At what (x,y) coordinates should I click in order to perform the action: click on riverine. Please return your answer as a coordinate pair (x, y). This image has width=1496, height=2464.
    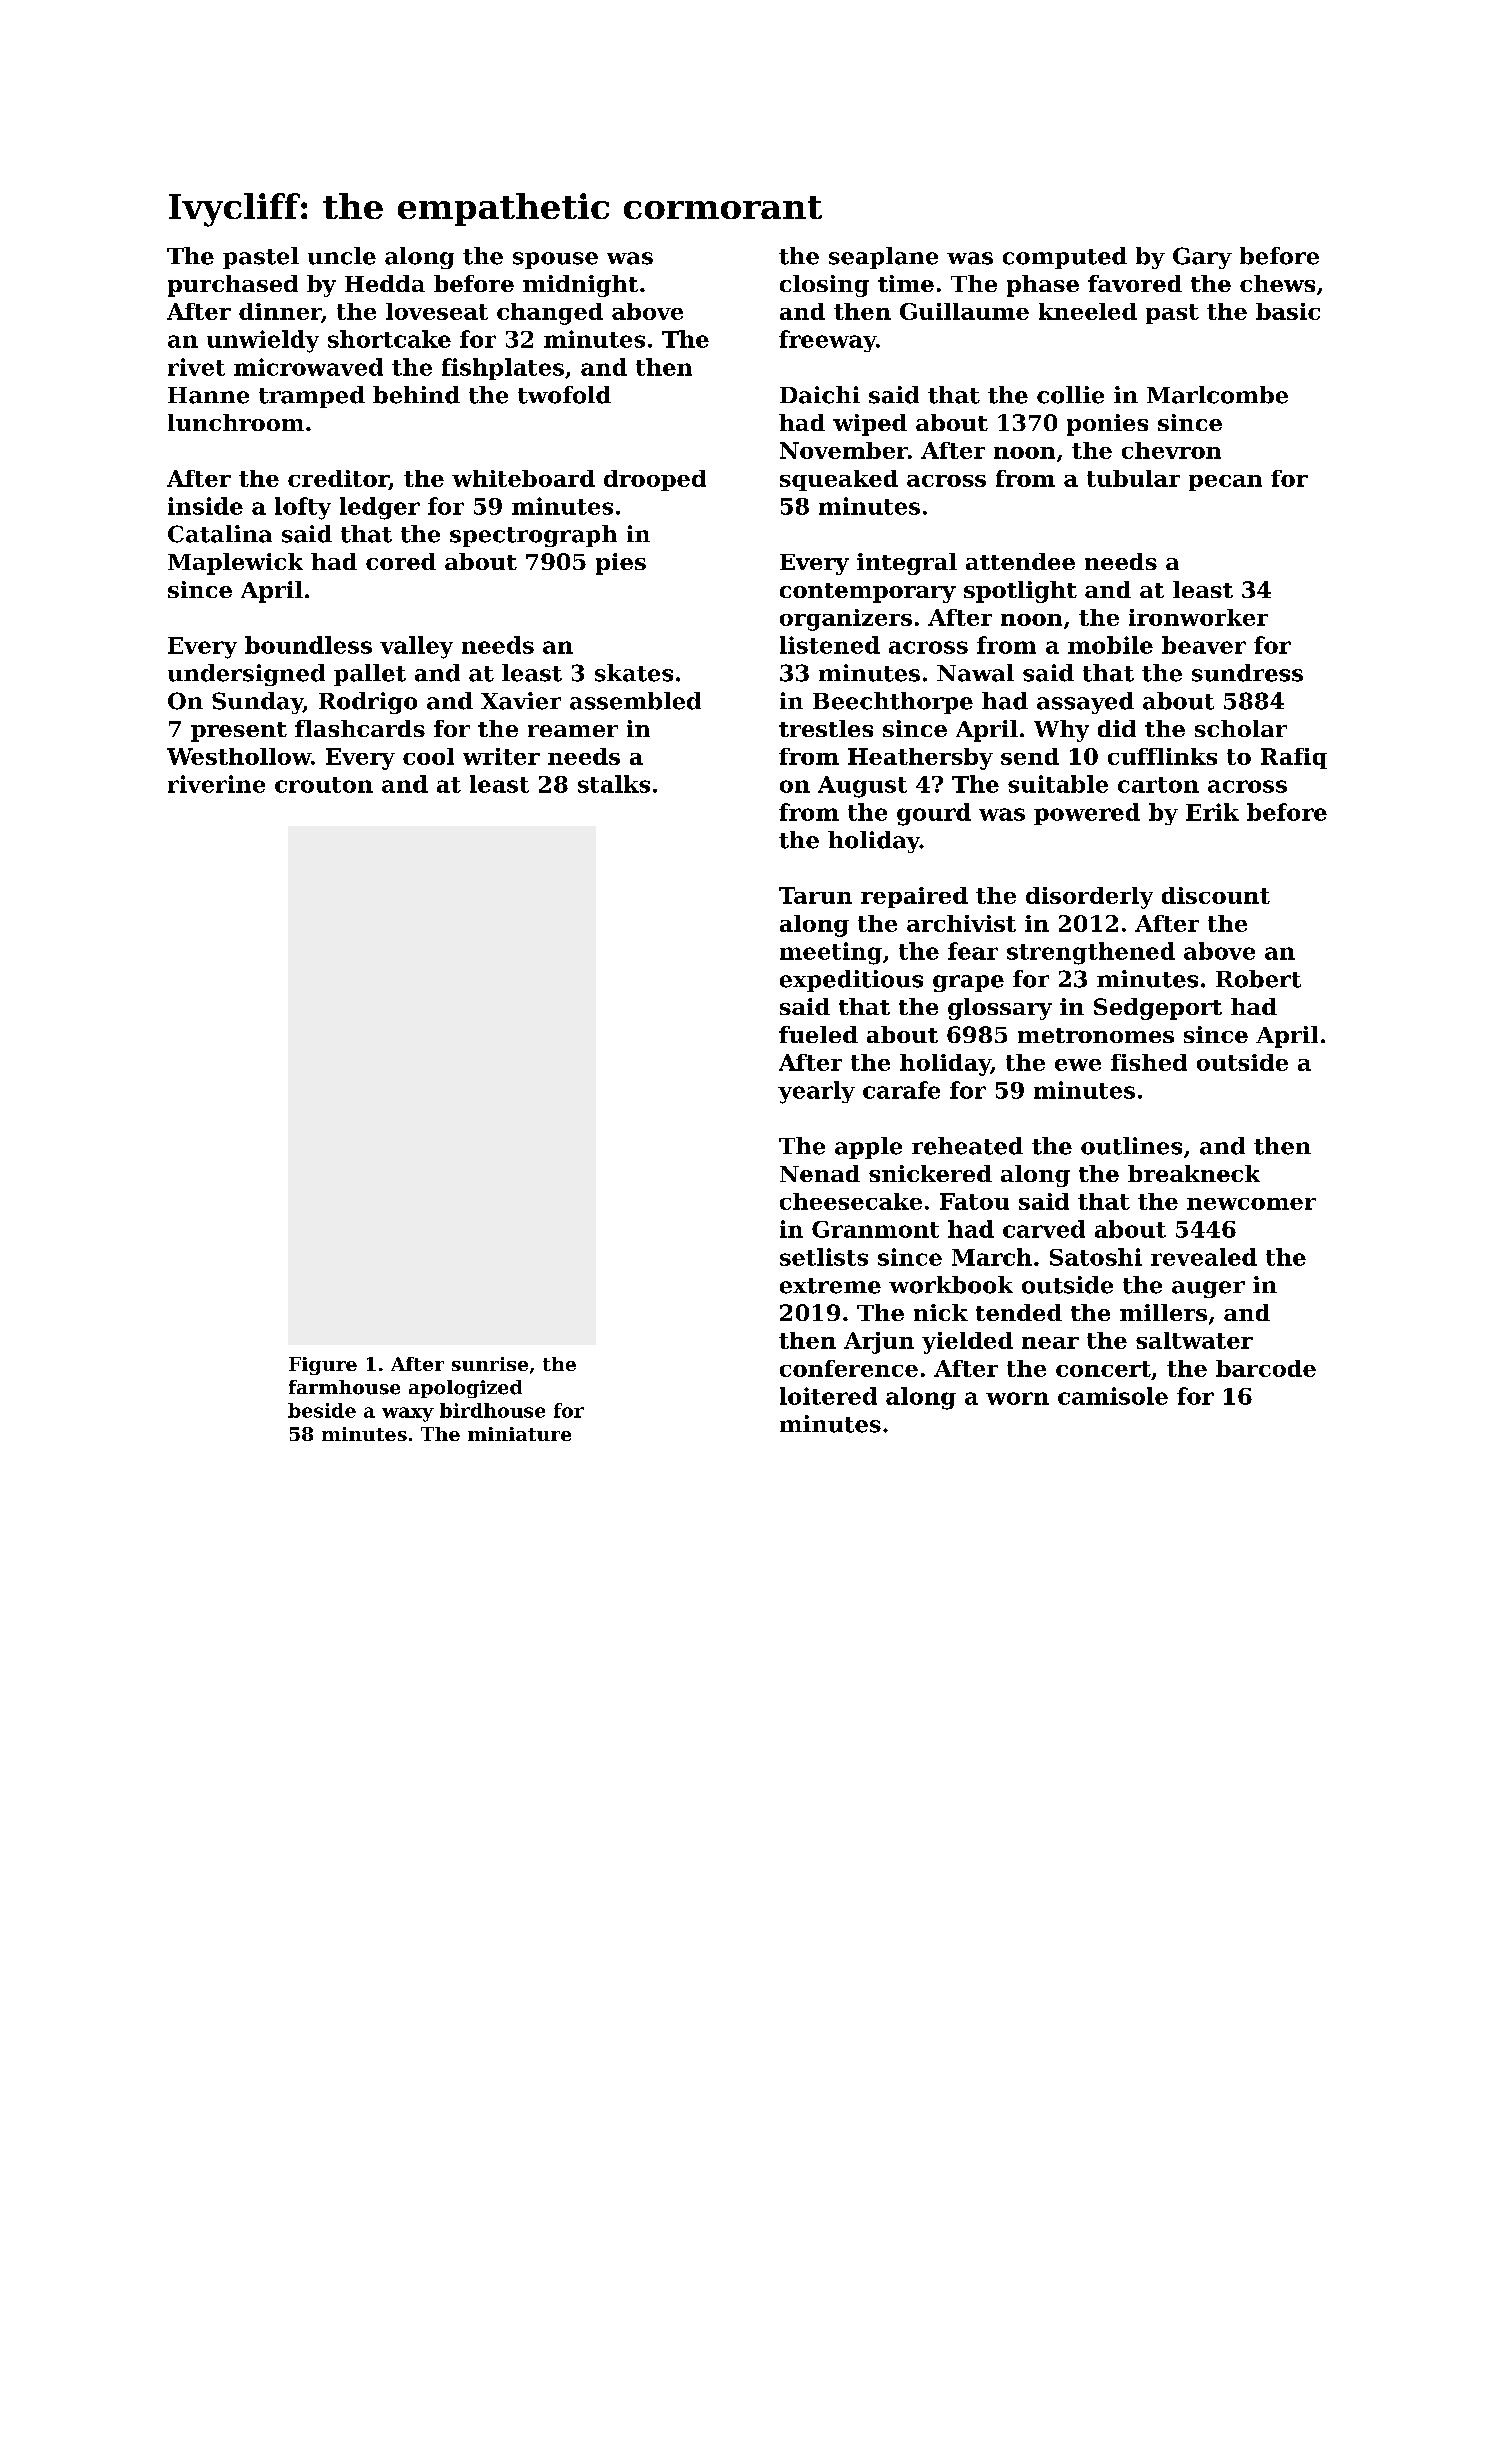
    Looking at the image, I should click on (216, 784).
